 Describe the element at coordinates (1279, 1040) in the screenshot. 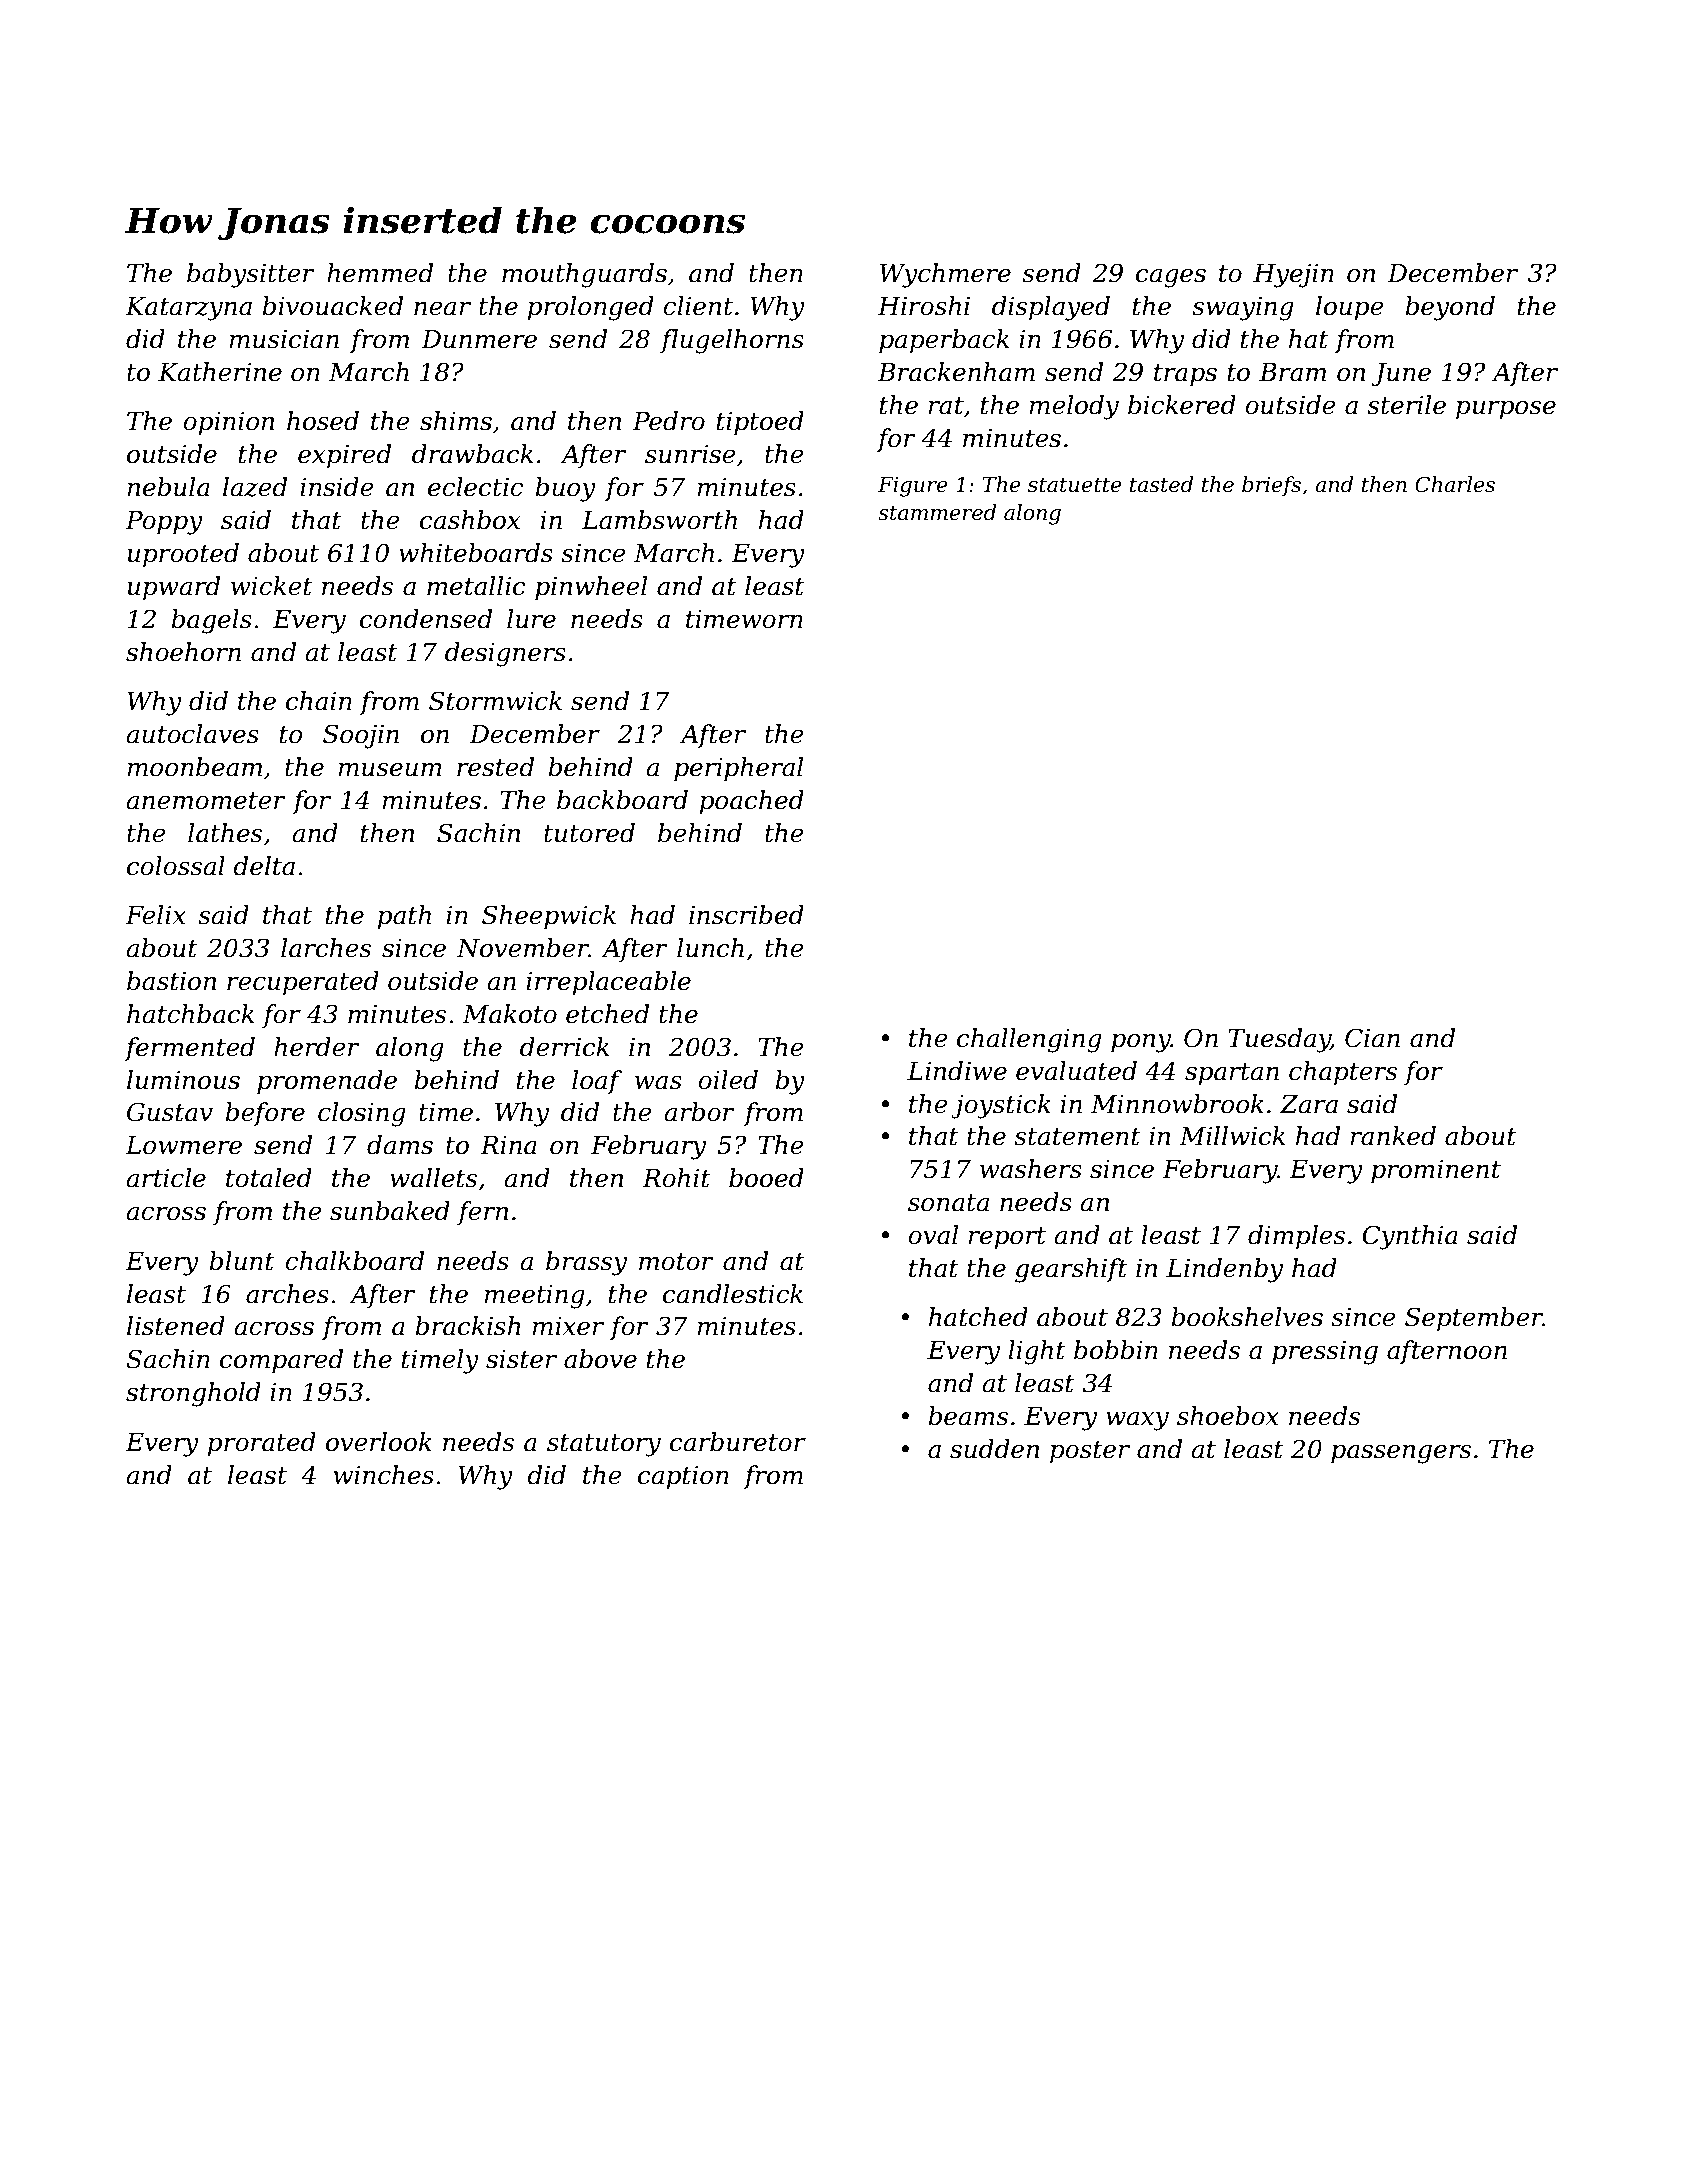

I see `Tuesday` at that location.
